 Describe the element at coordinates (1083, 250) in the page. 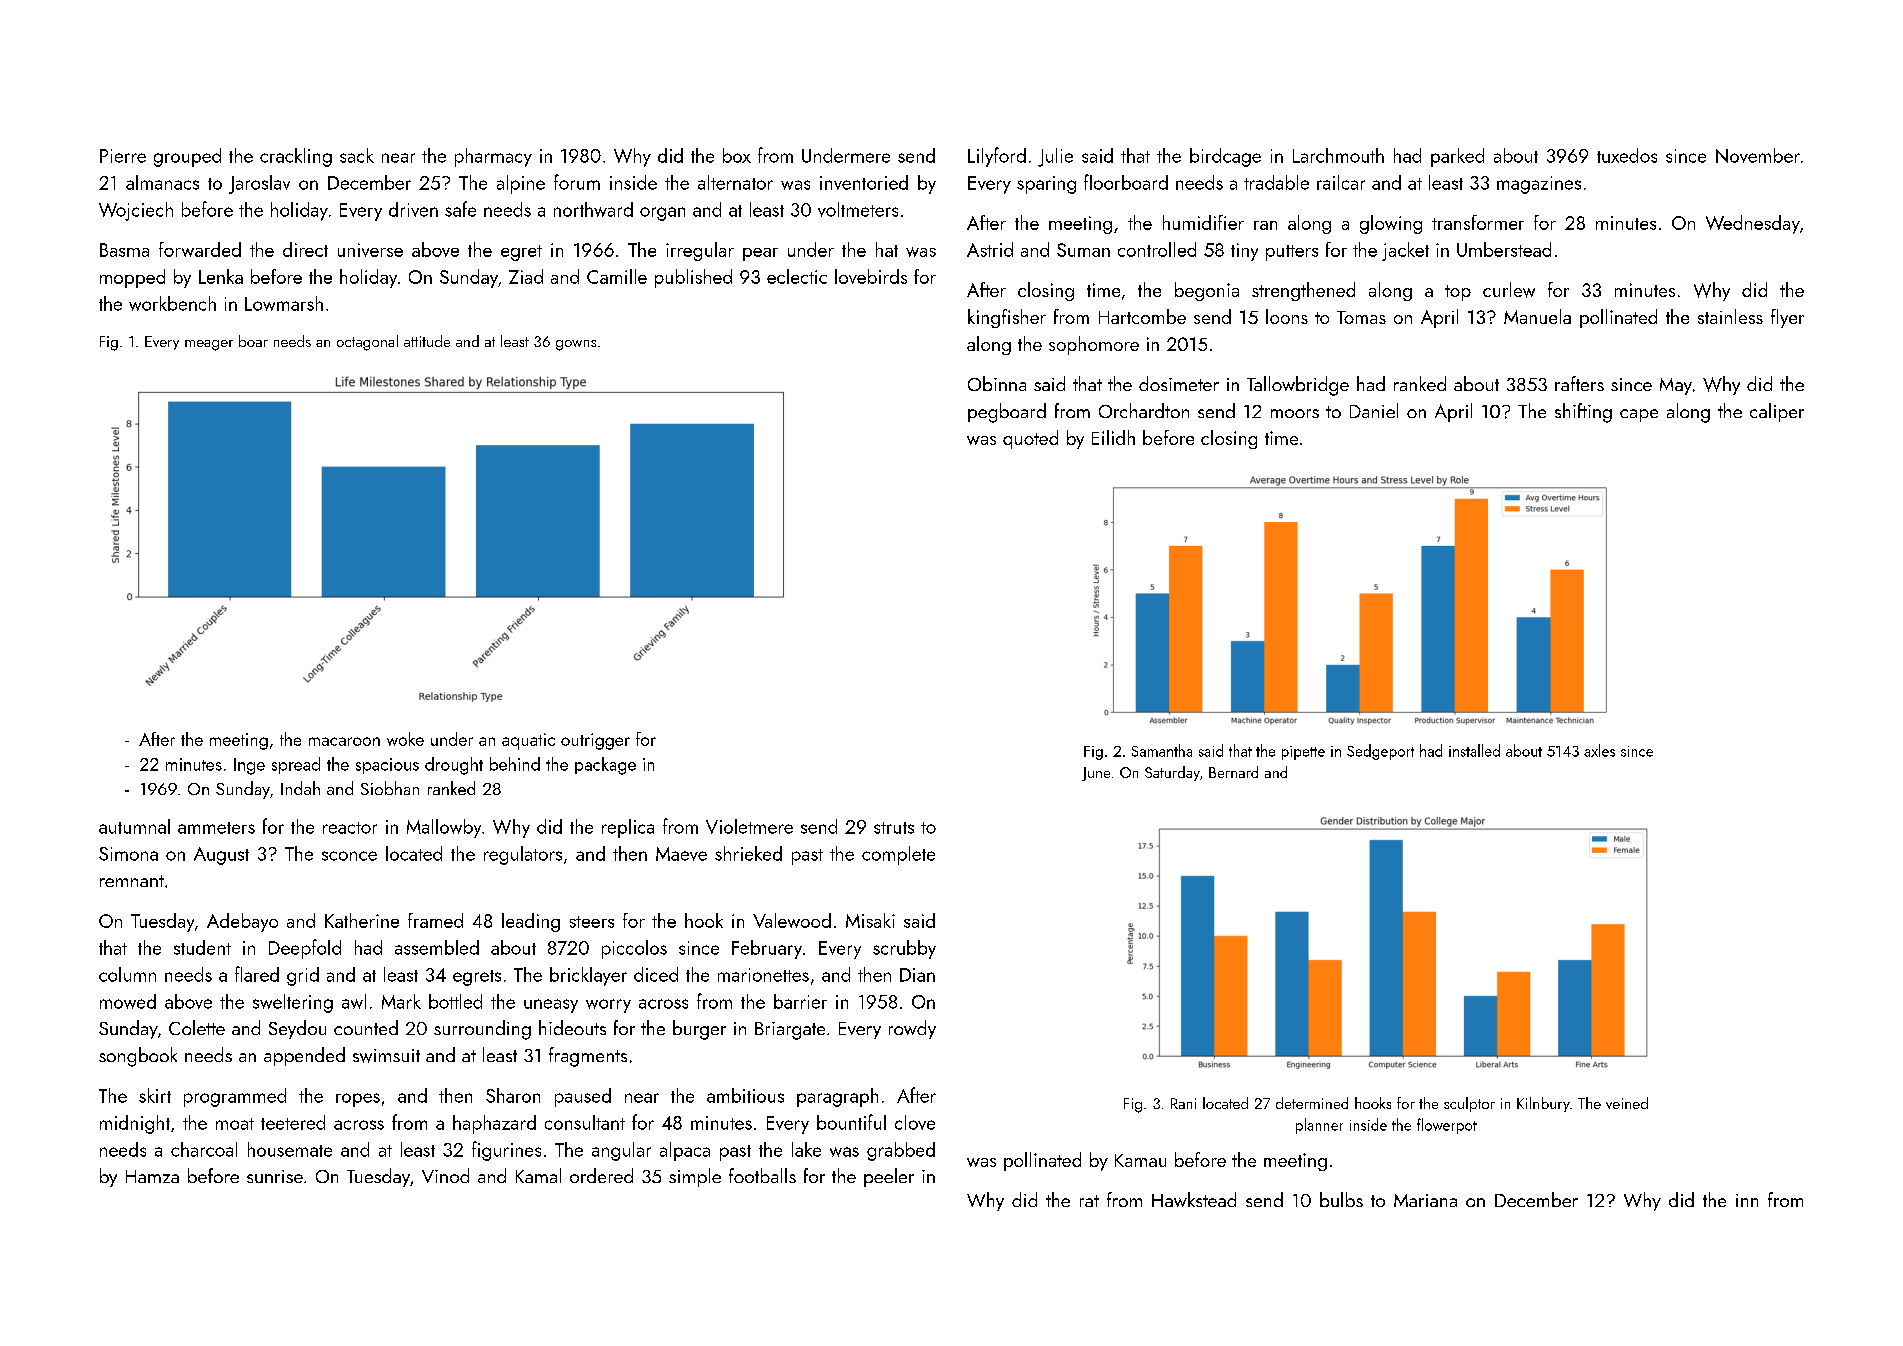

I see `Suman` at that location.
